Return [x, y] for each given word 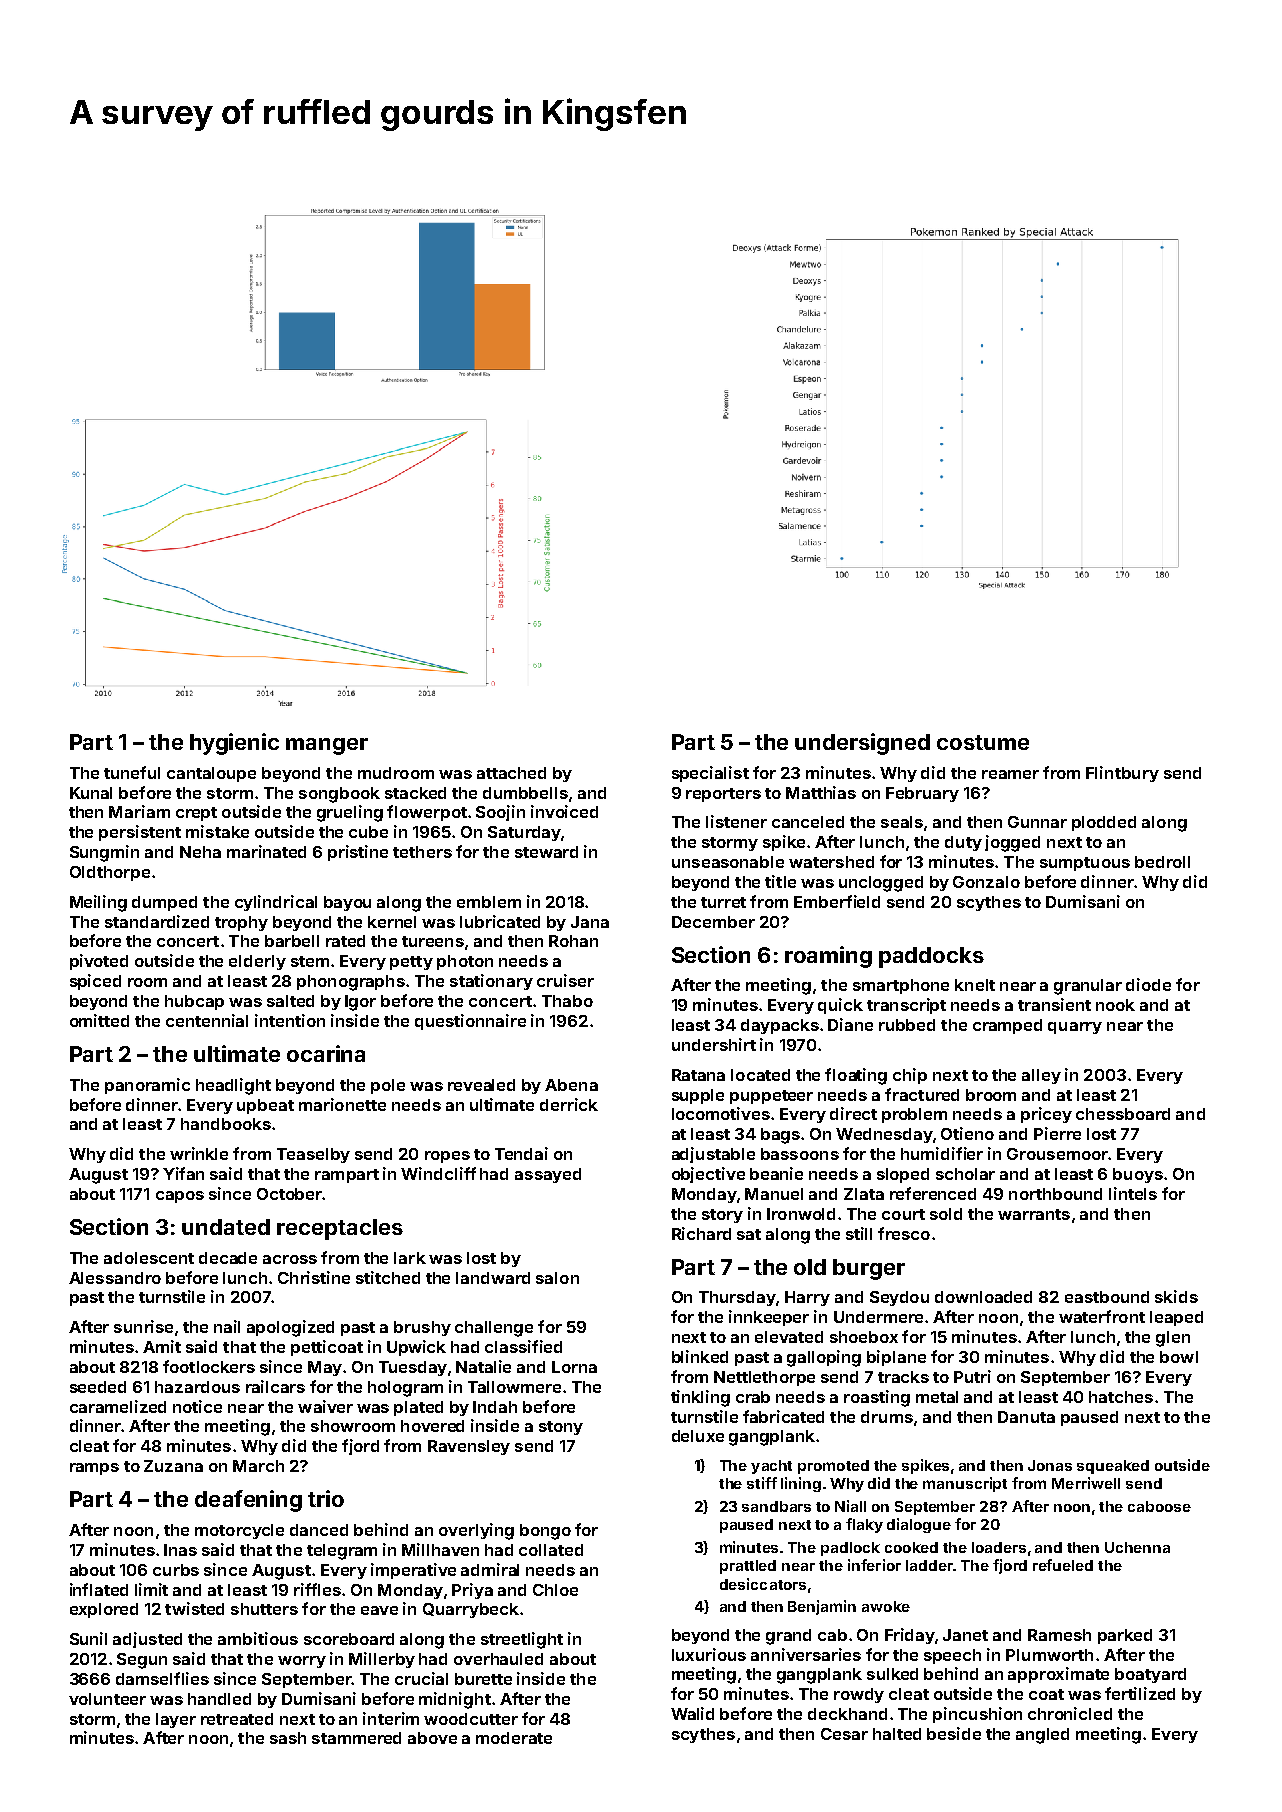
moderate [514, 1738]
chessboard [1123, 1114]
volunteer [107, 1699]
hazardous [197, 1387]
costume [983, 742]
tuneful [132, 772]
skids [1176, 1296]
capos [180, 1197]
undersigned [862, 744]
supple [698, 1096]
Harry [807, 1298]
